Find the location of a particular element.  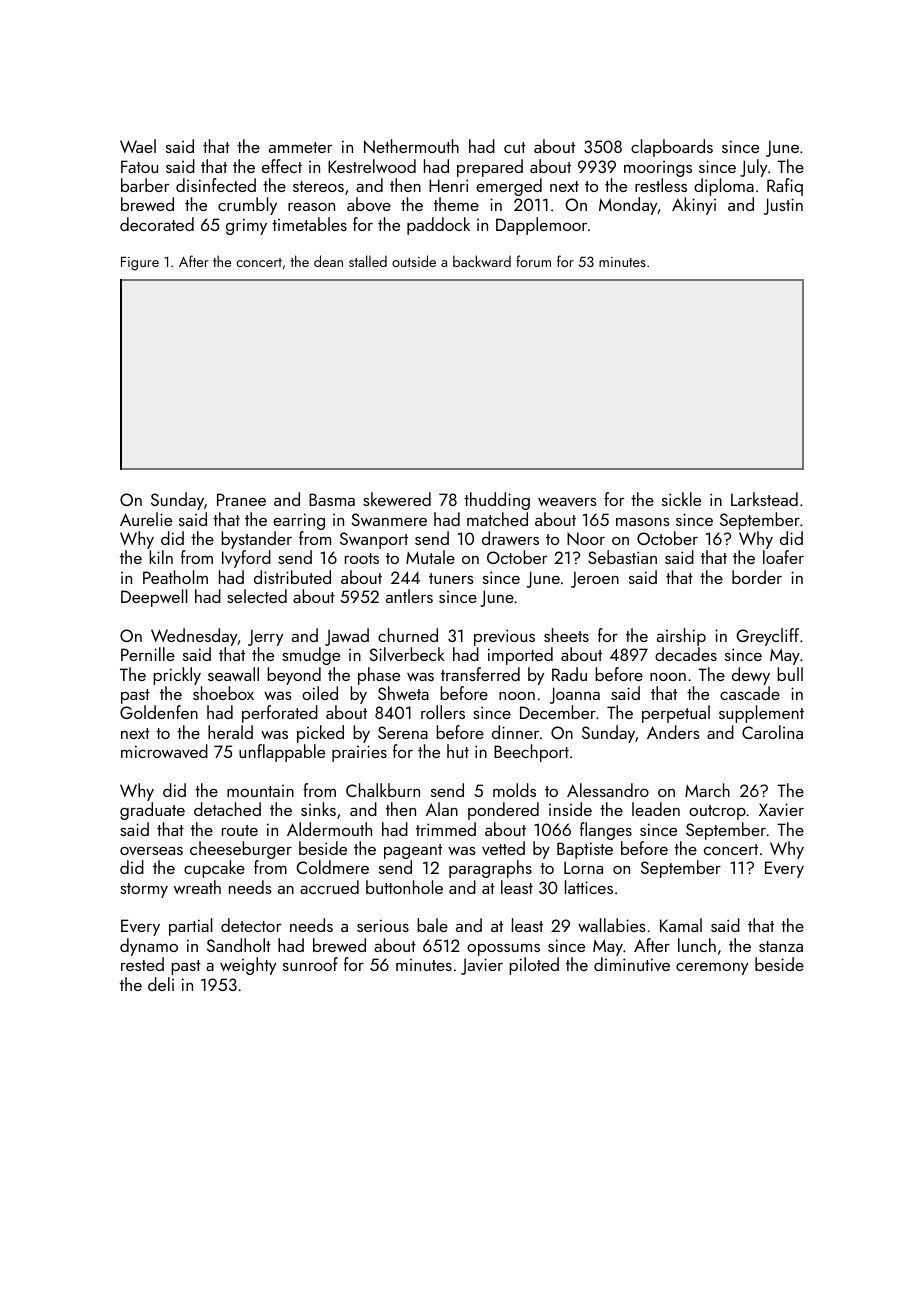

outcrop is located at coordinates (717, 812).
